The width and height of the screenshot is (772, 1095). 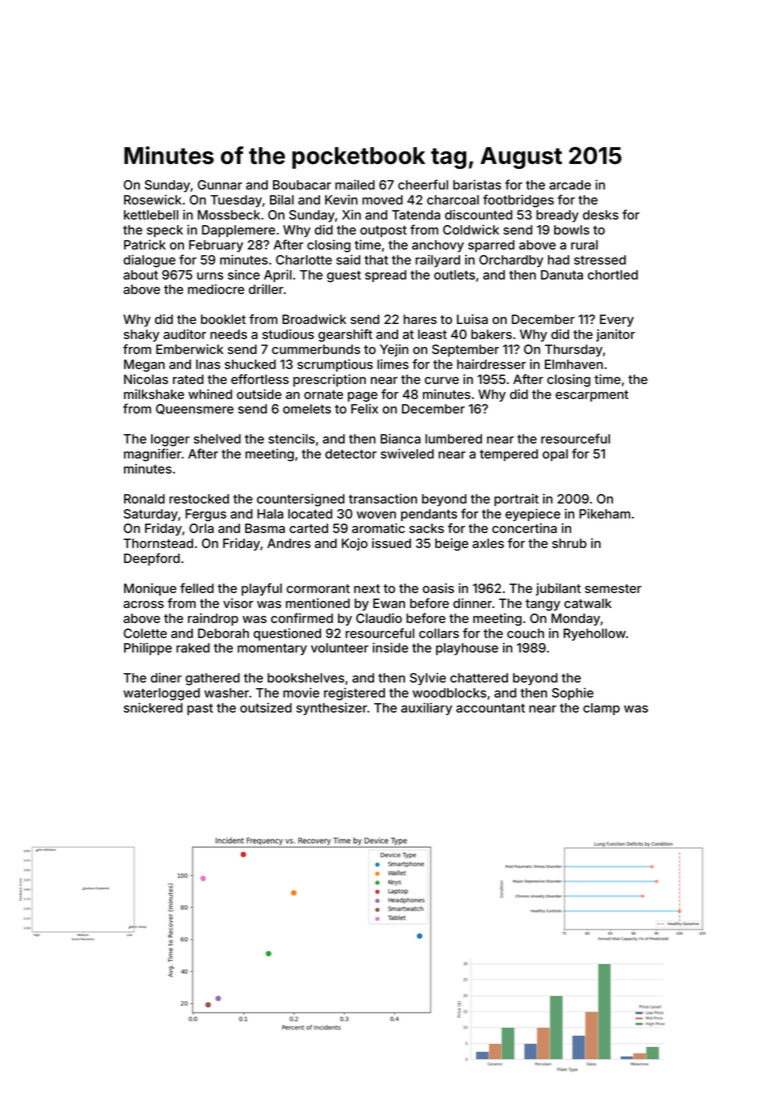 I want to click on Gunnar, so click(x=220, y=185).
